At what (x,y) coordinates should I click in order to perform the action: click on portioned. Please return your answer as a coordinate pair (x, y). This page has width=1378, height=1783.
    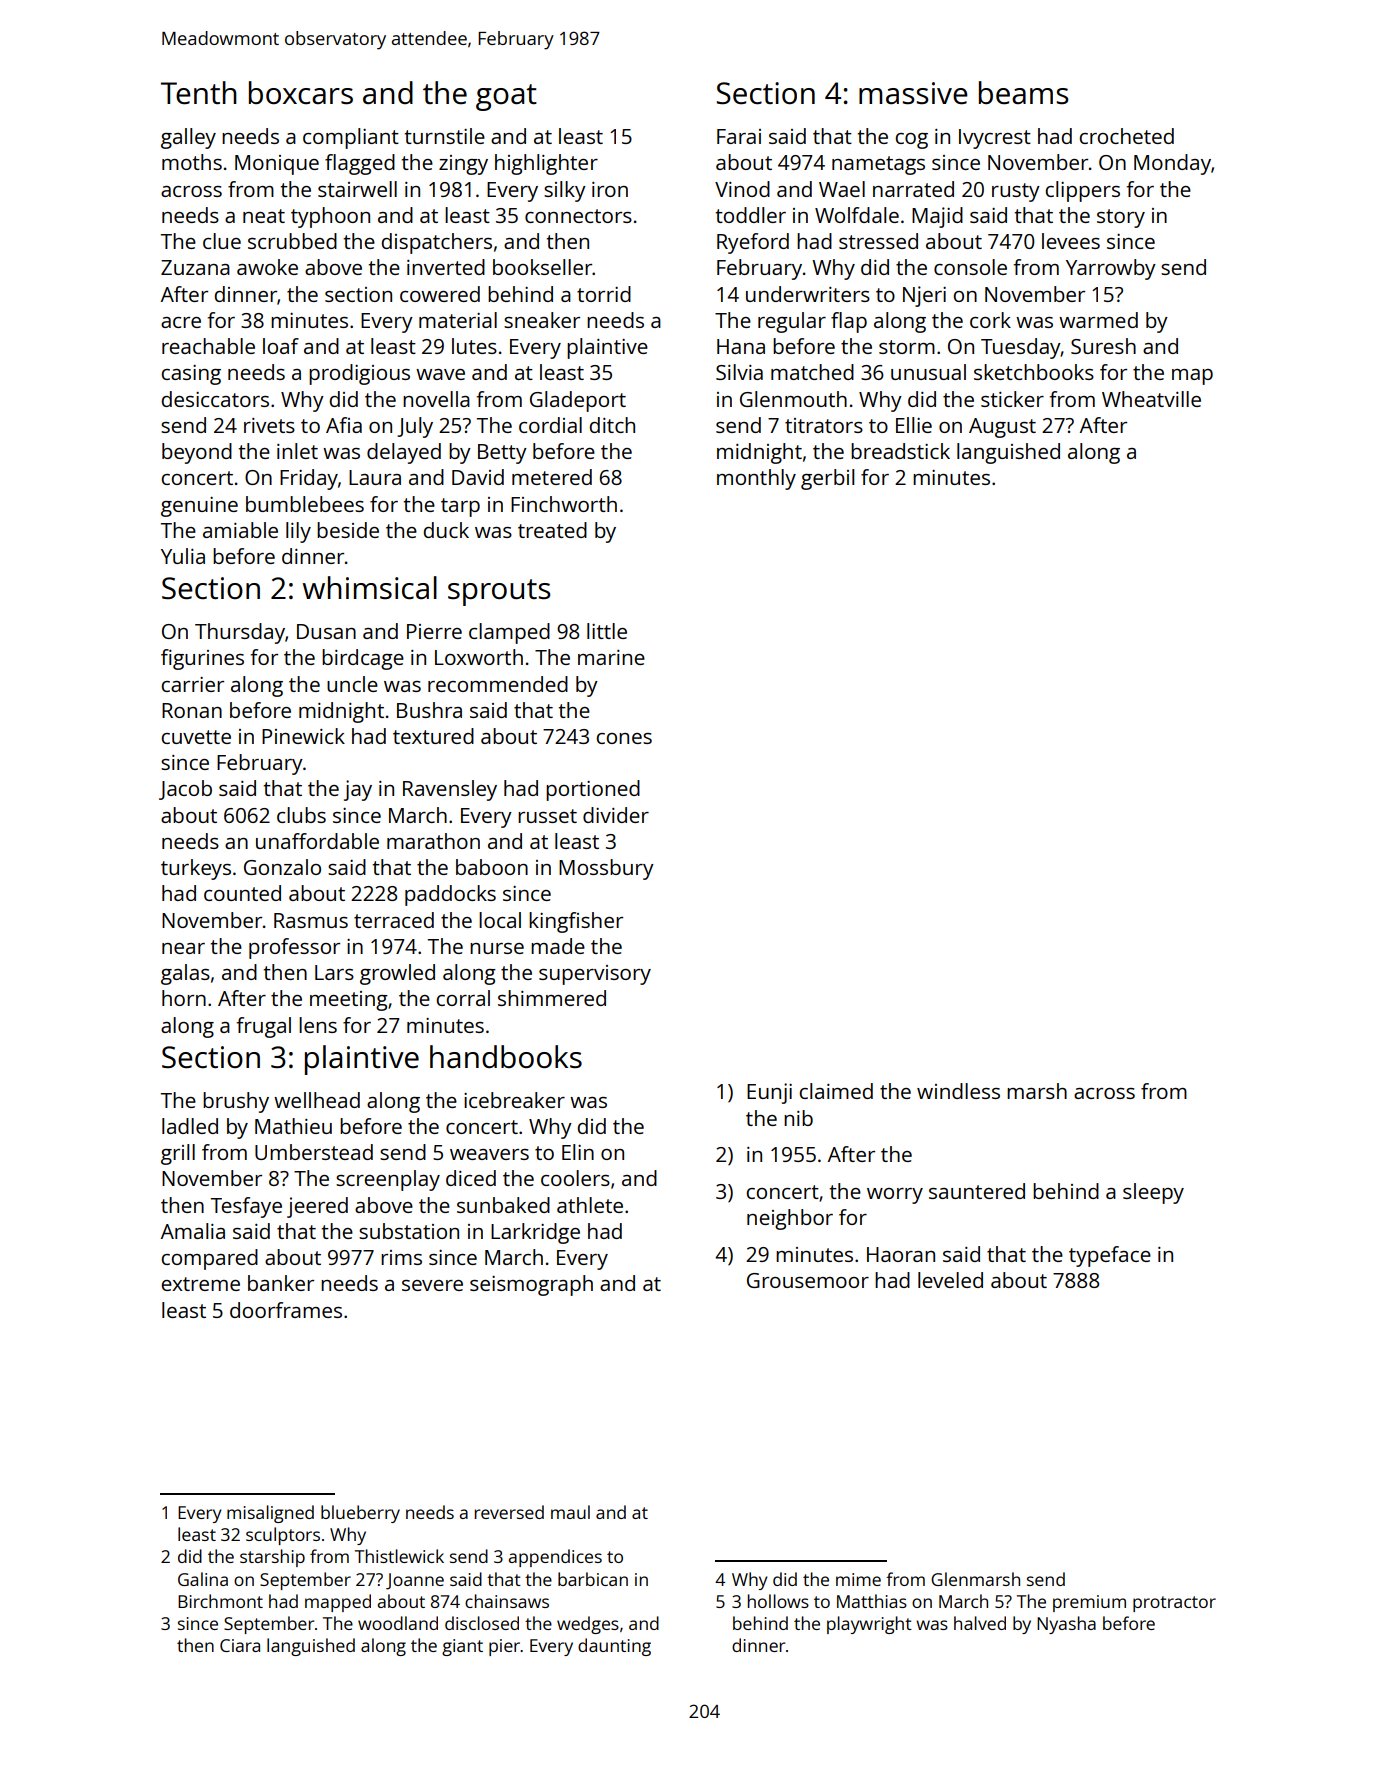
    Looking at the image, I should click on (593, 790).
